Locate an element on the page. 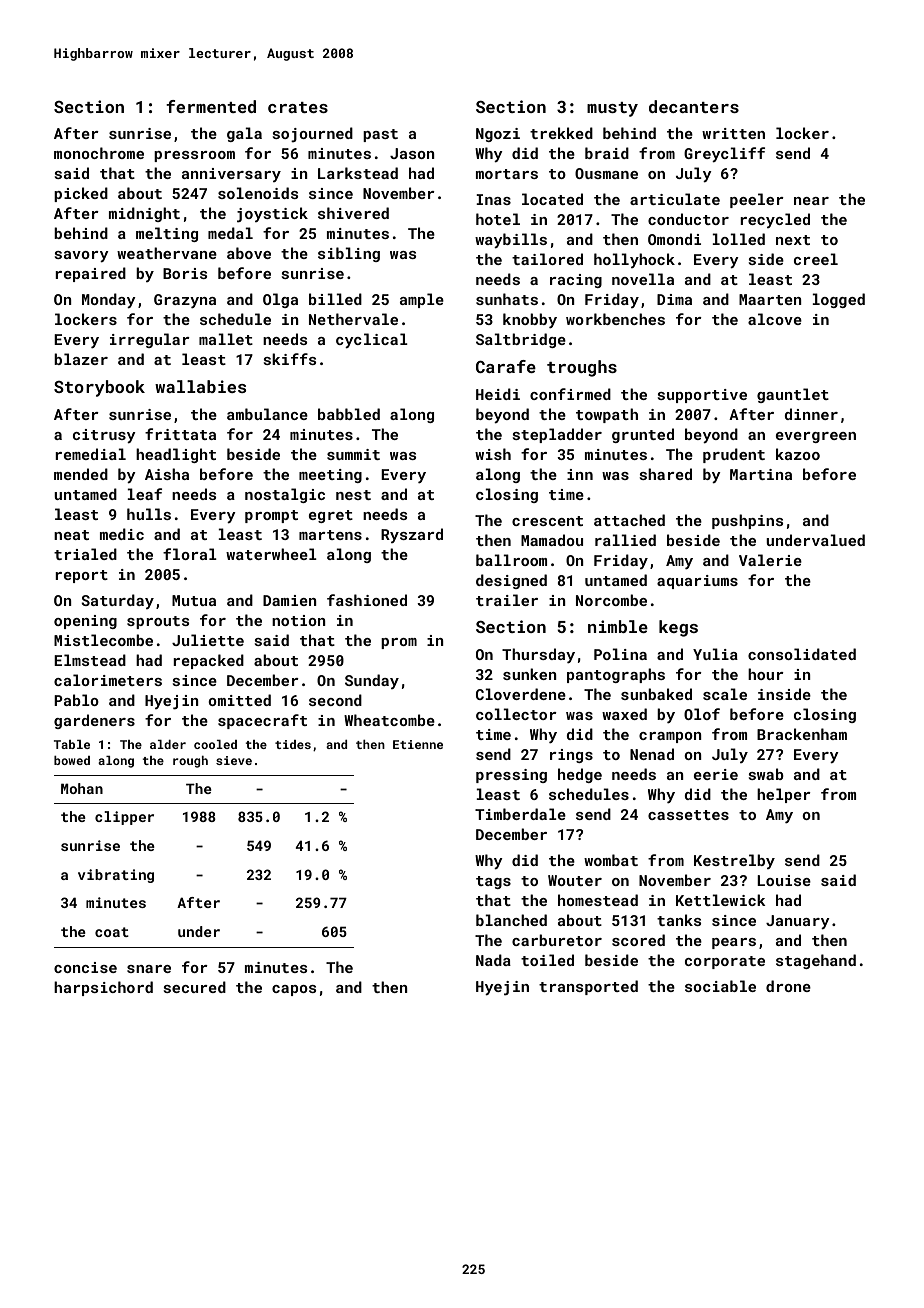 The height and width of the page is (1308, 924). ambulance is located at coordinates (267, 414).
